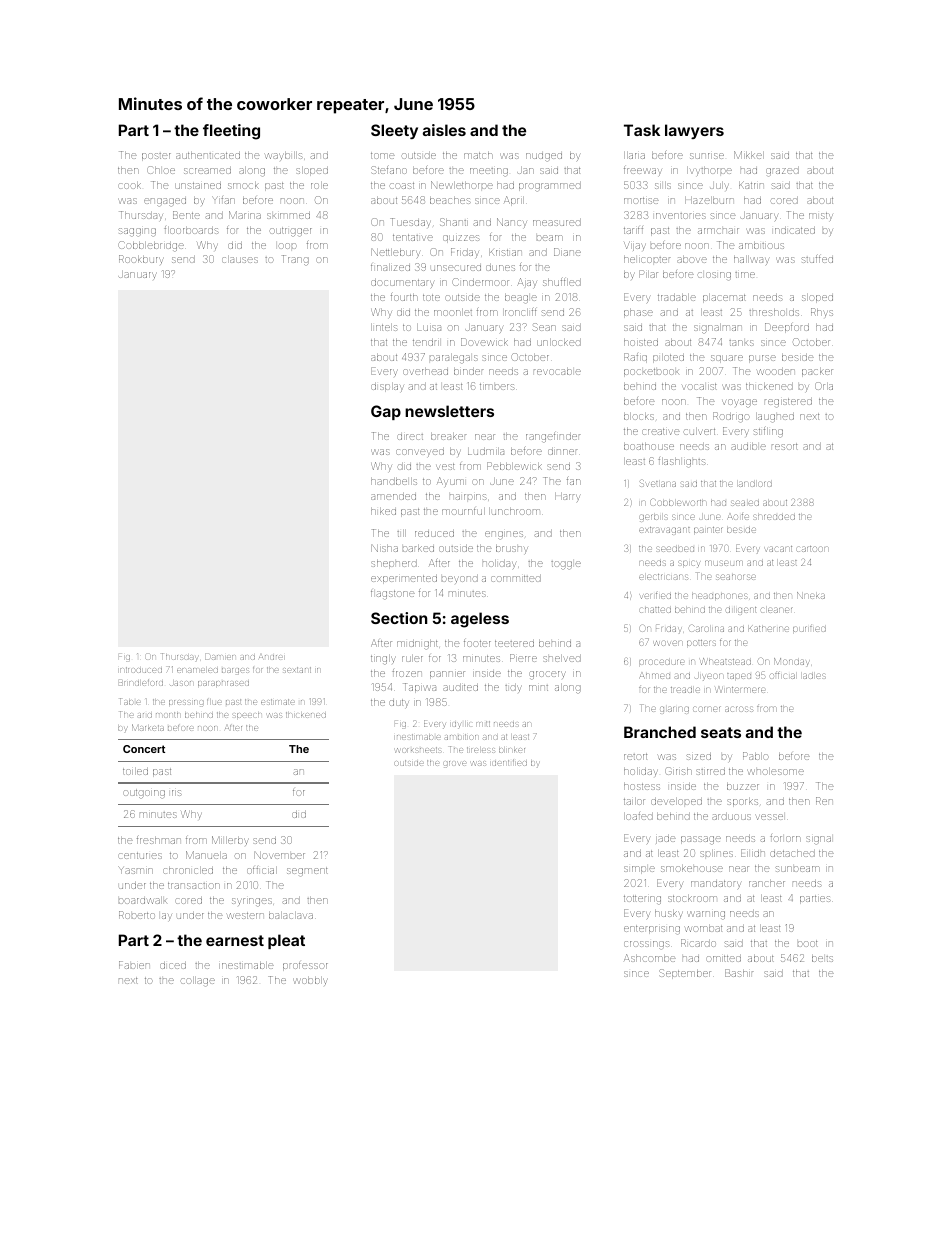  What do you see at coordinates (523, 658) in the screenshot?
I see `Pierre` at bounding box center [523, 658].
